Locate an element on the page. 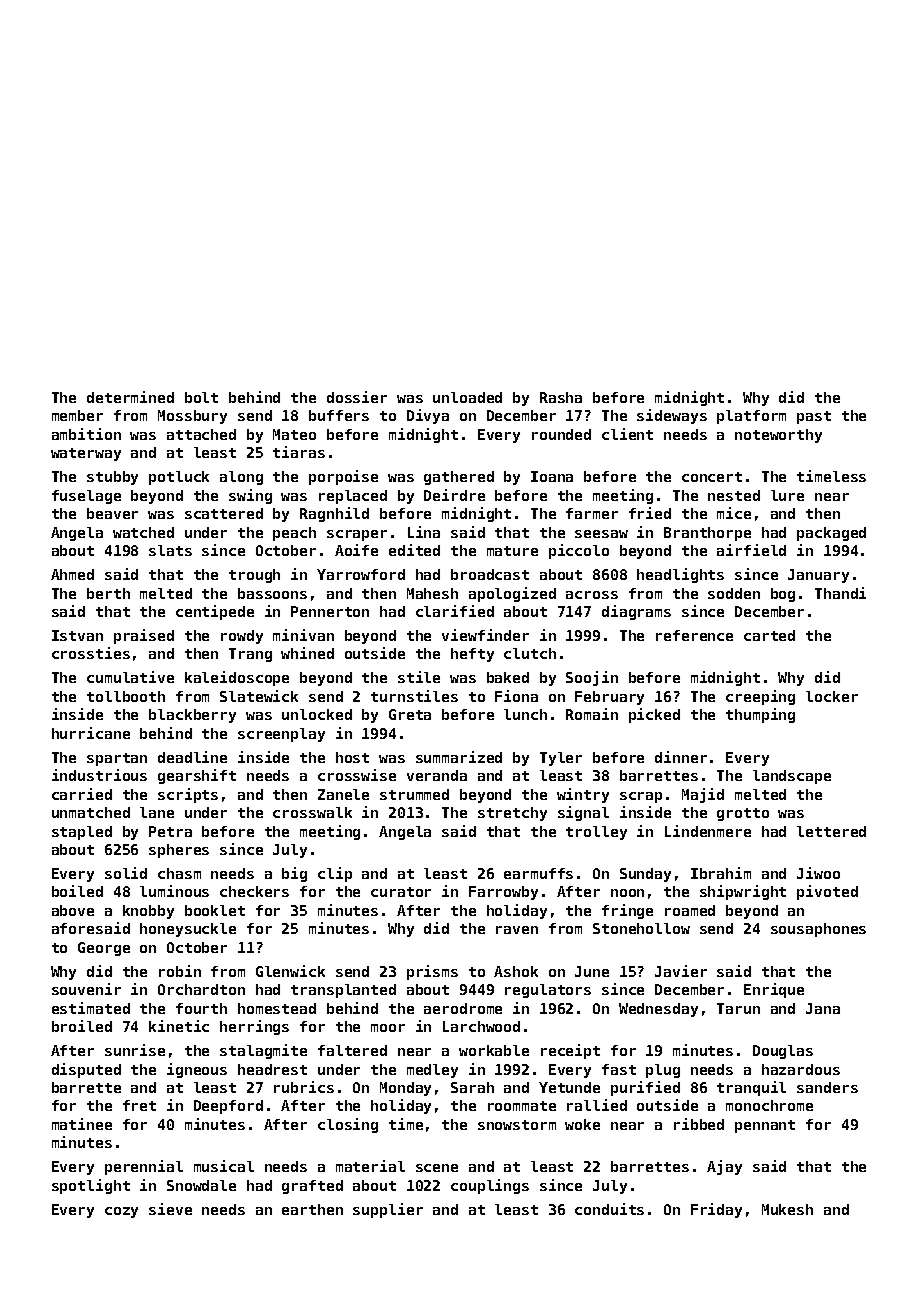  Mukesh is located at coordinates (787, 1209).
